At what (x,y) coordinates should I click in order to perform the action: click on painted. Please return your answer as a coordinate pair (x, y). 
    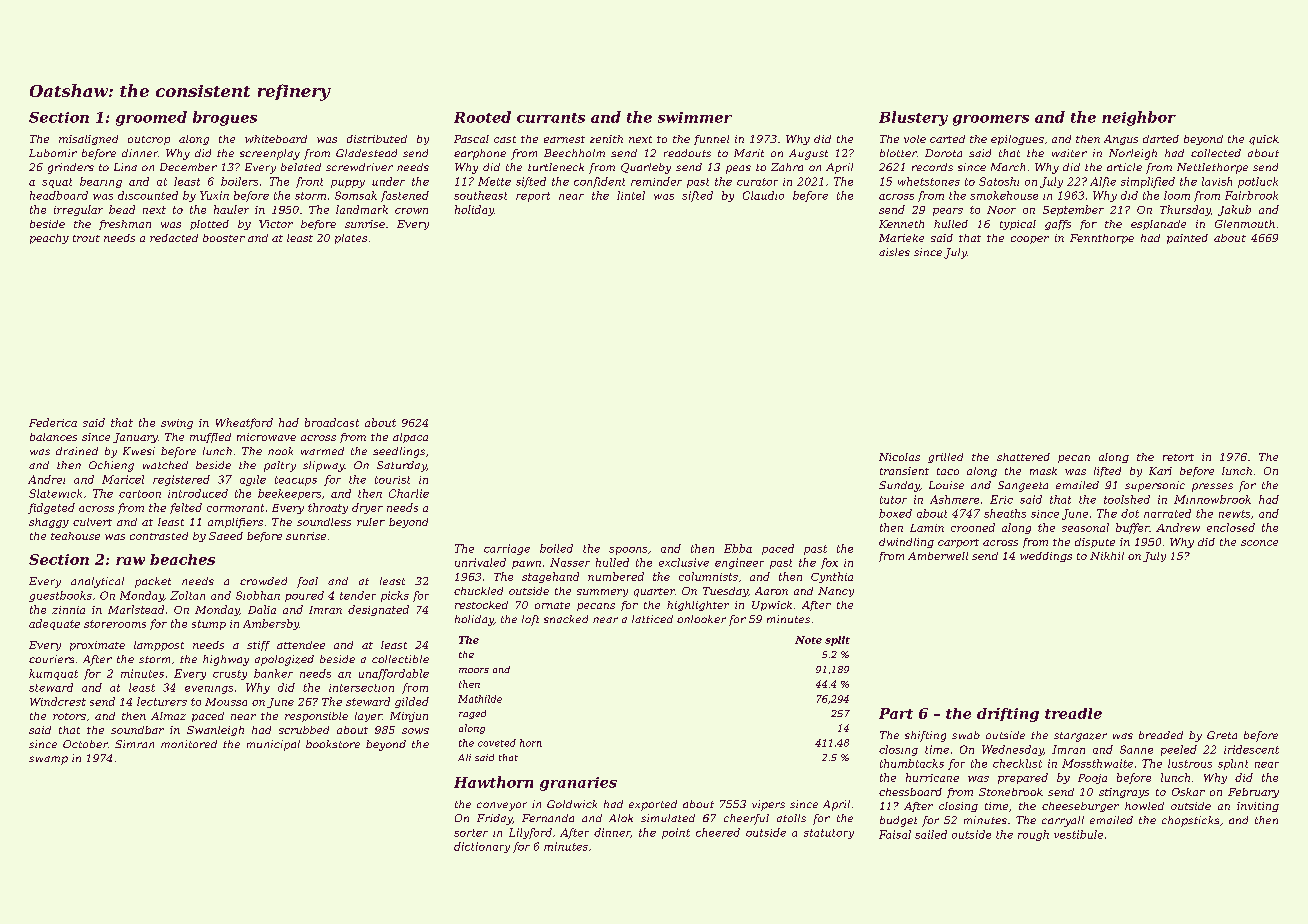
    Looking at the image, I should click on (1187, 239).
